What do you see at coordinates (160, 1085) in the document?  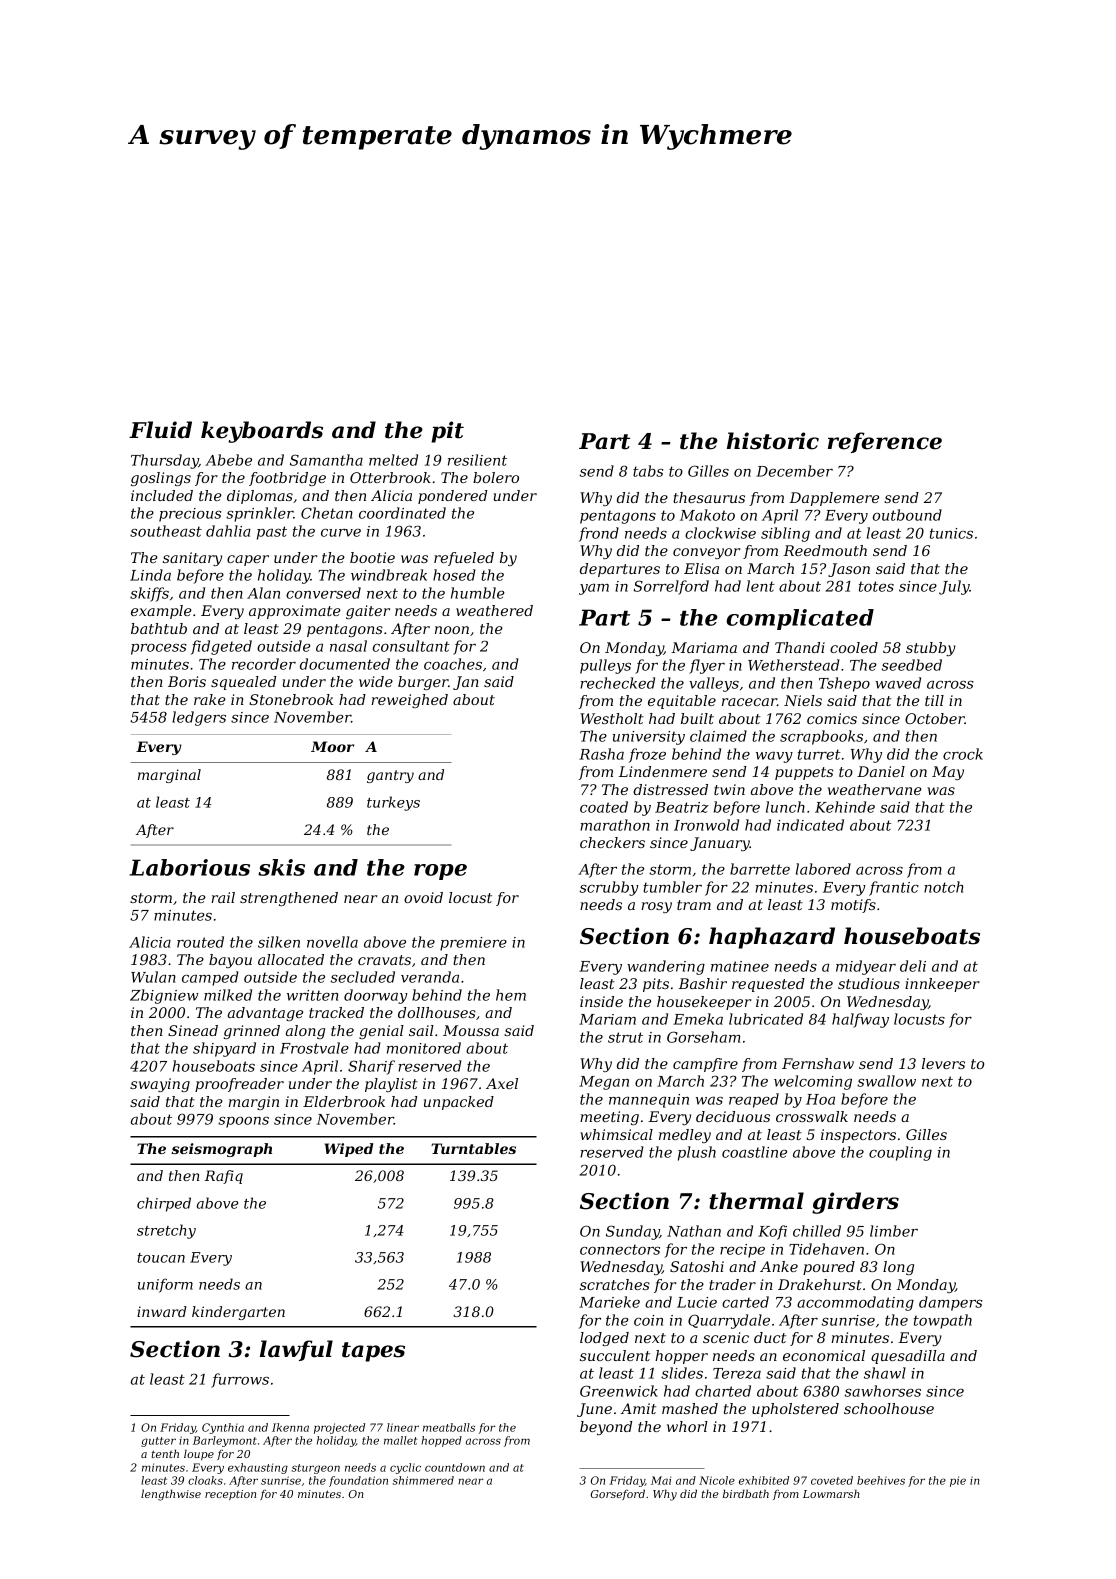 I see `swaying` at bounding box center [160, 1085].
